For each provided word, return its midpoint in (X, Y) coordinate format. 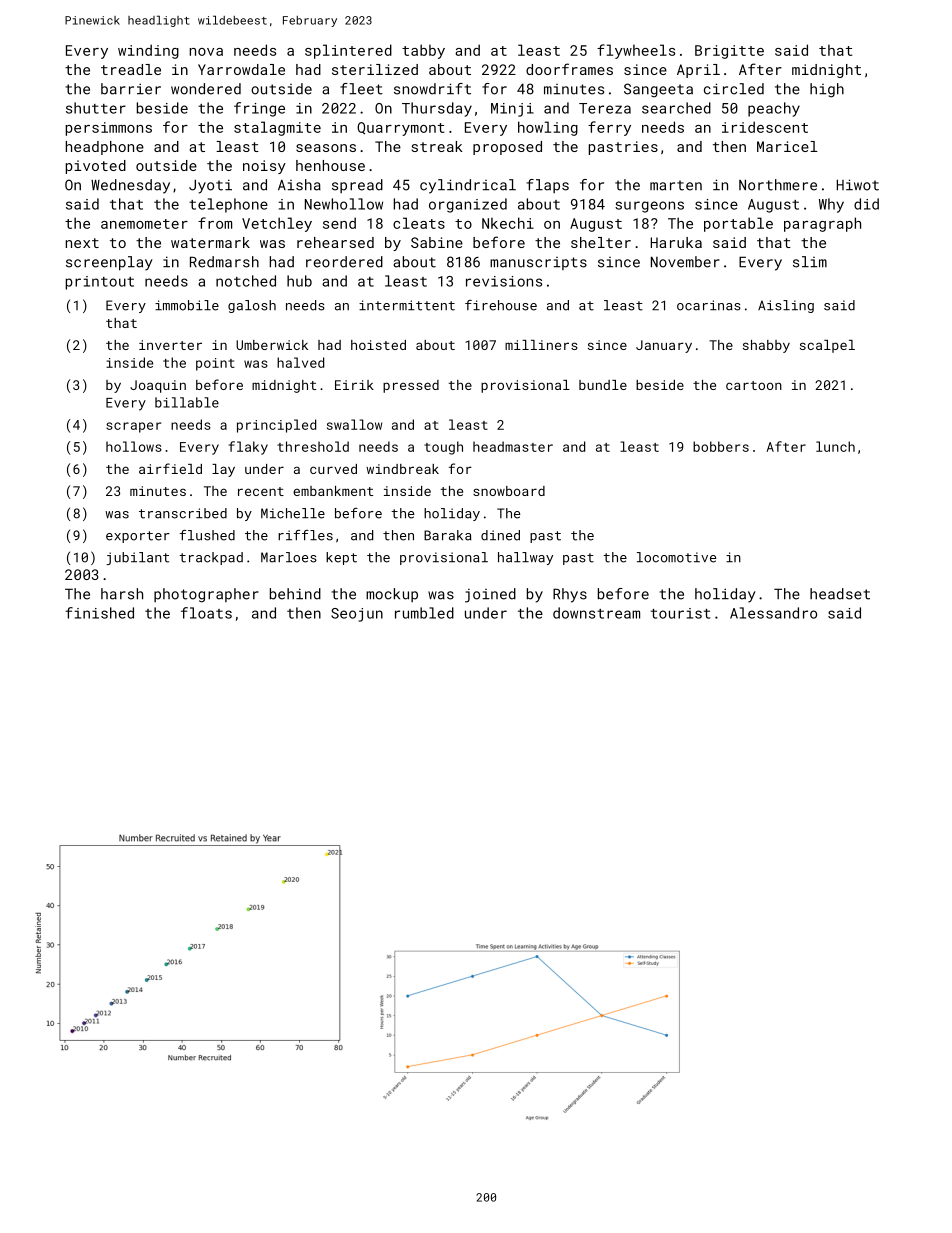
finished (99, 613)
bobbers (721, 446)
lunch (835, 446)
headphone (105, 148)
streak (437, 146)
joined (490, 595)
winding (148, 51)
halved (300, 362)
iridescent (765, 127)
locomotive (676, 557)
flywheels (636, 51)
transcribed (183, 513)
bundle (603, 385)
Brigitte (729, 52)
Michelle (293, 513)
